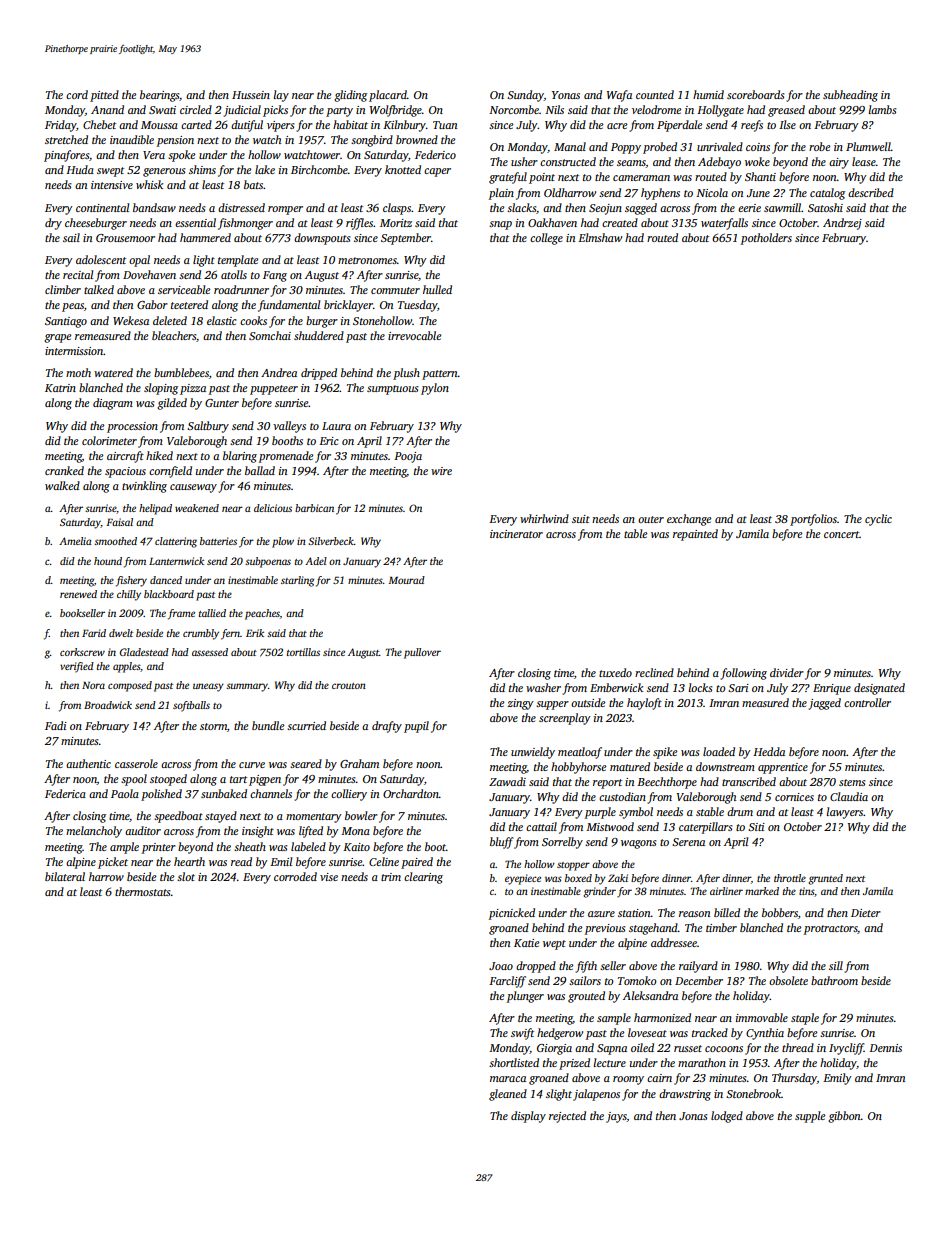 This image has height=1233, width=952. Describe the element at coordinates (143, 891) in the image. I see `thermostats` at that location.
